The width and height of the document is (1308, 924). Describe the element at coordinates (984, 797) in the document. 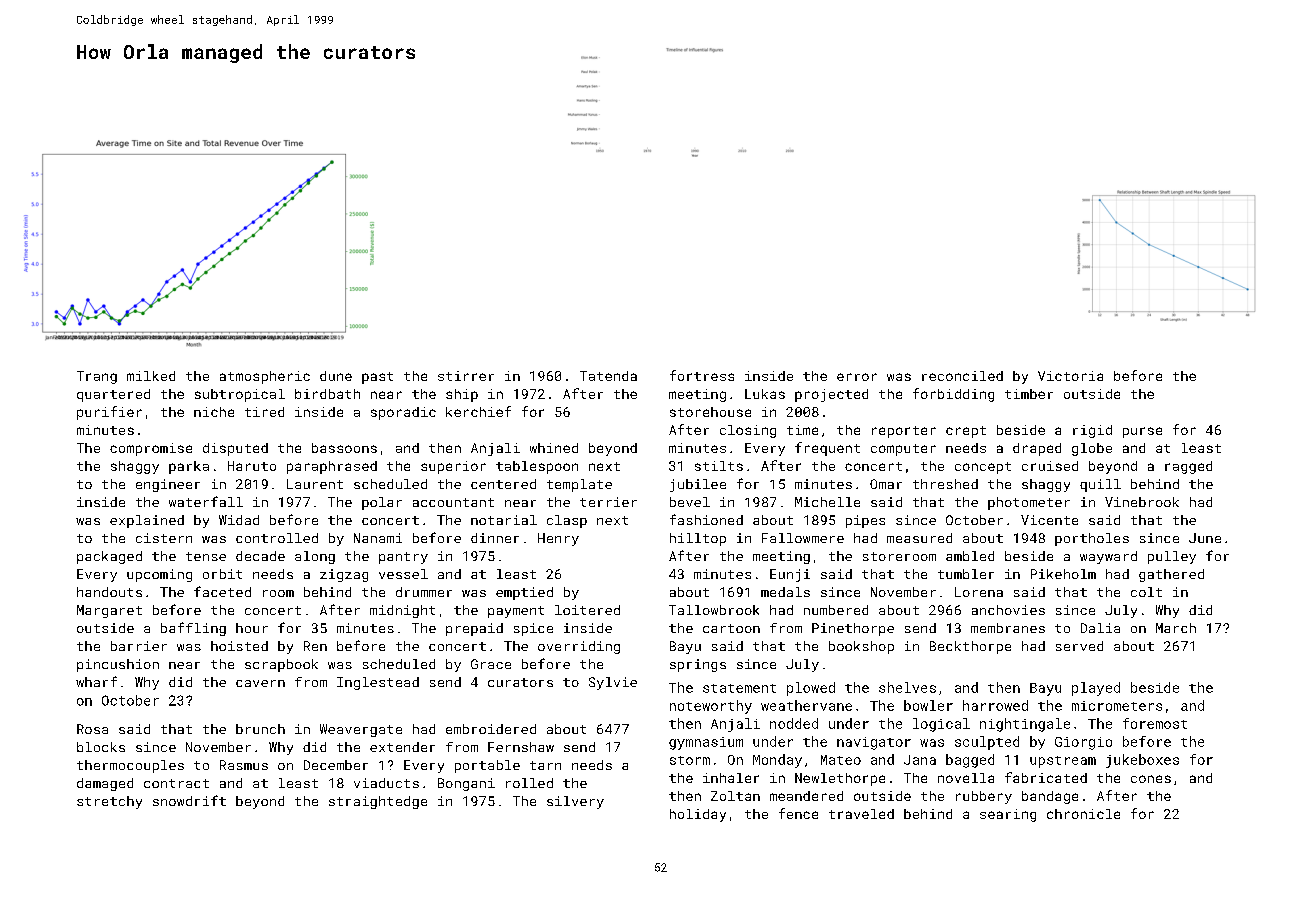

I see `rubbery` at that location.
